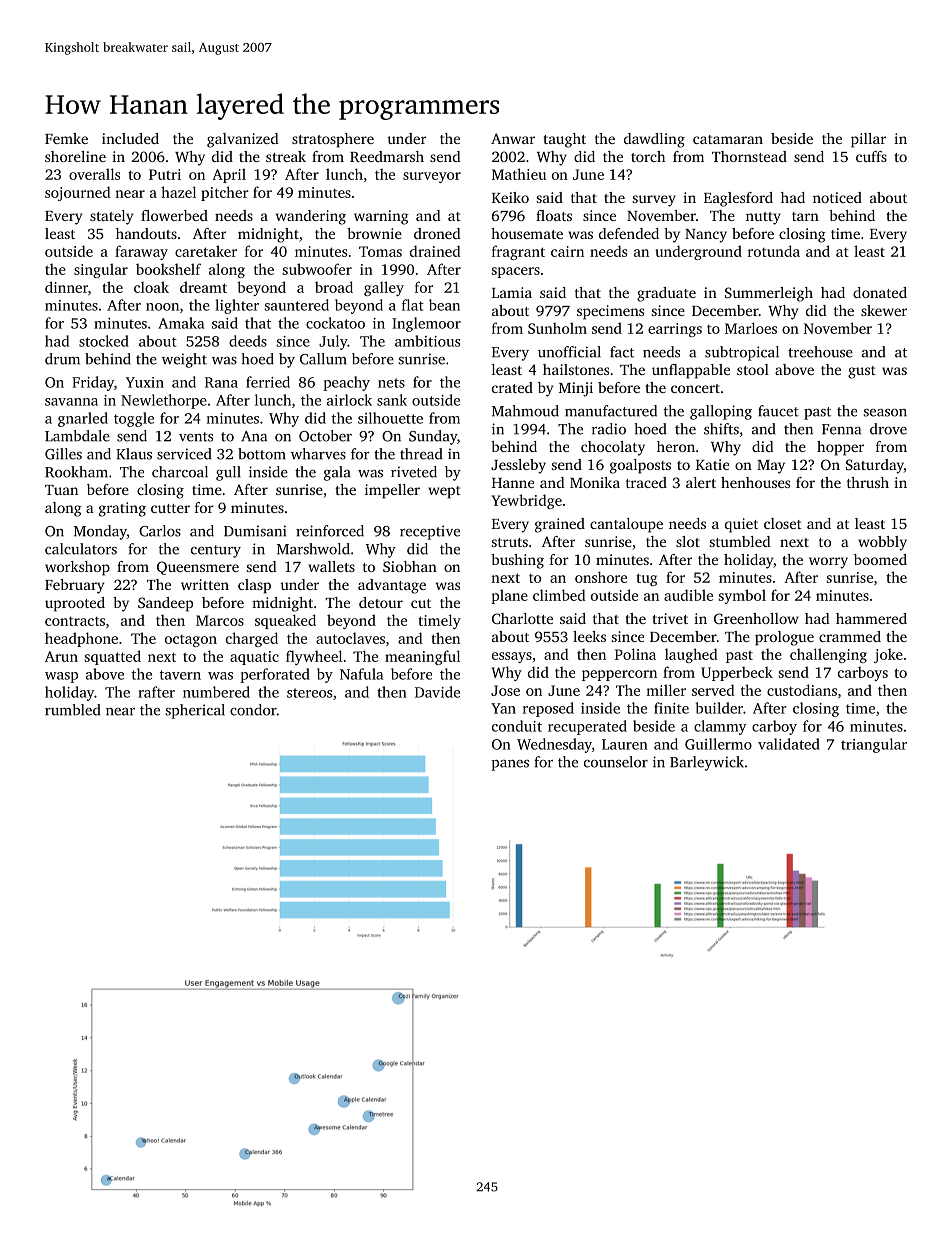 The image size is (952, 1233). What do you see at coordinates (333, 140) in the image?
I see `stratosphere` at bounding box center [333, 140].
